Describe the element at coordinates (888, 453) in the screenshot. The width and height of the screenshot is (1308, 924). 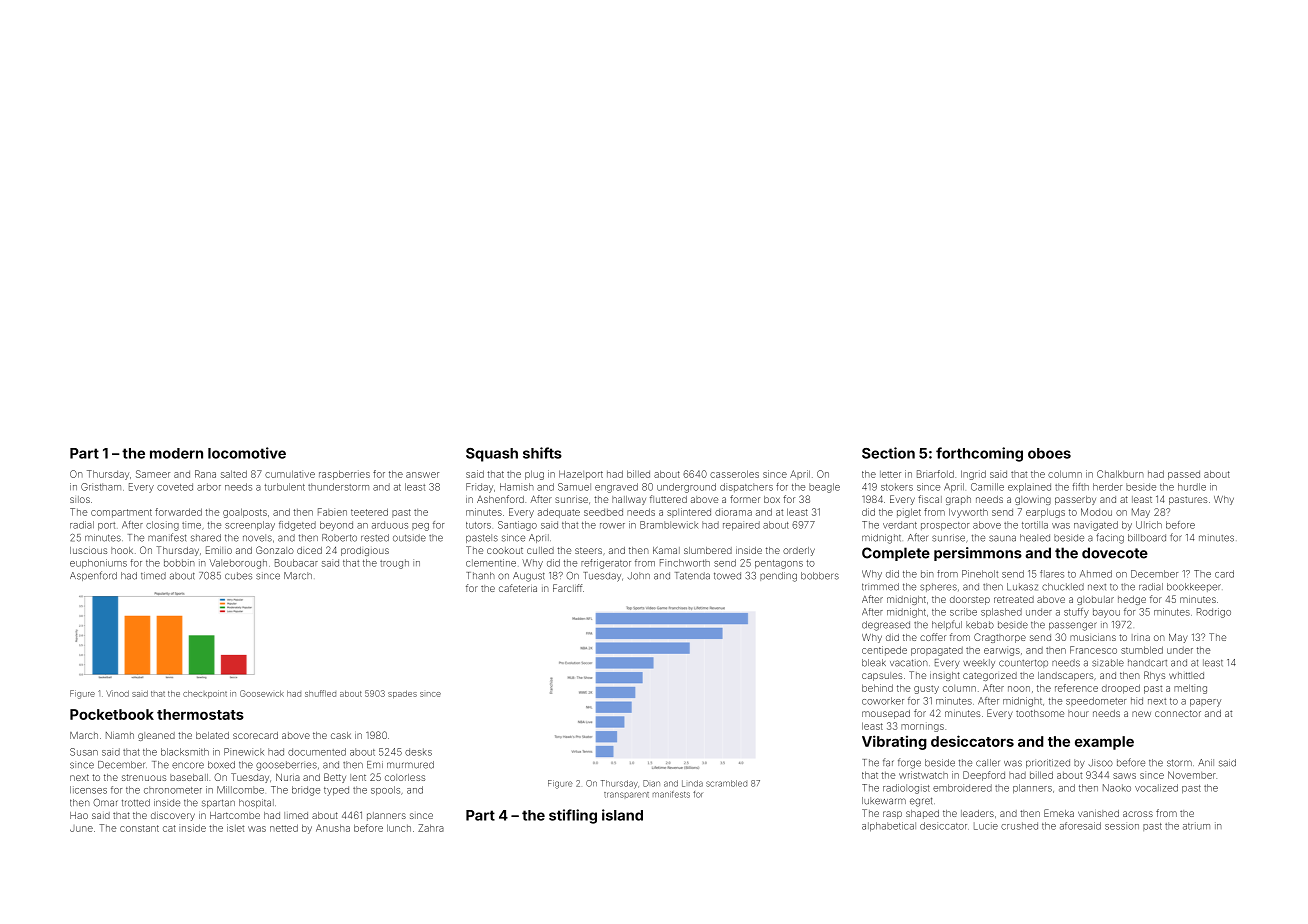
I see `Section` at that location.
